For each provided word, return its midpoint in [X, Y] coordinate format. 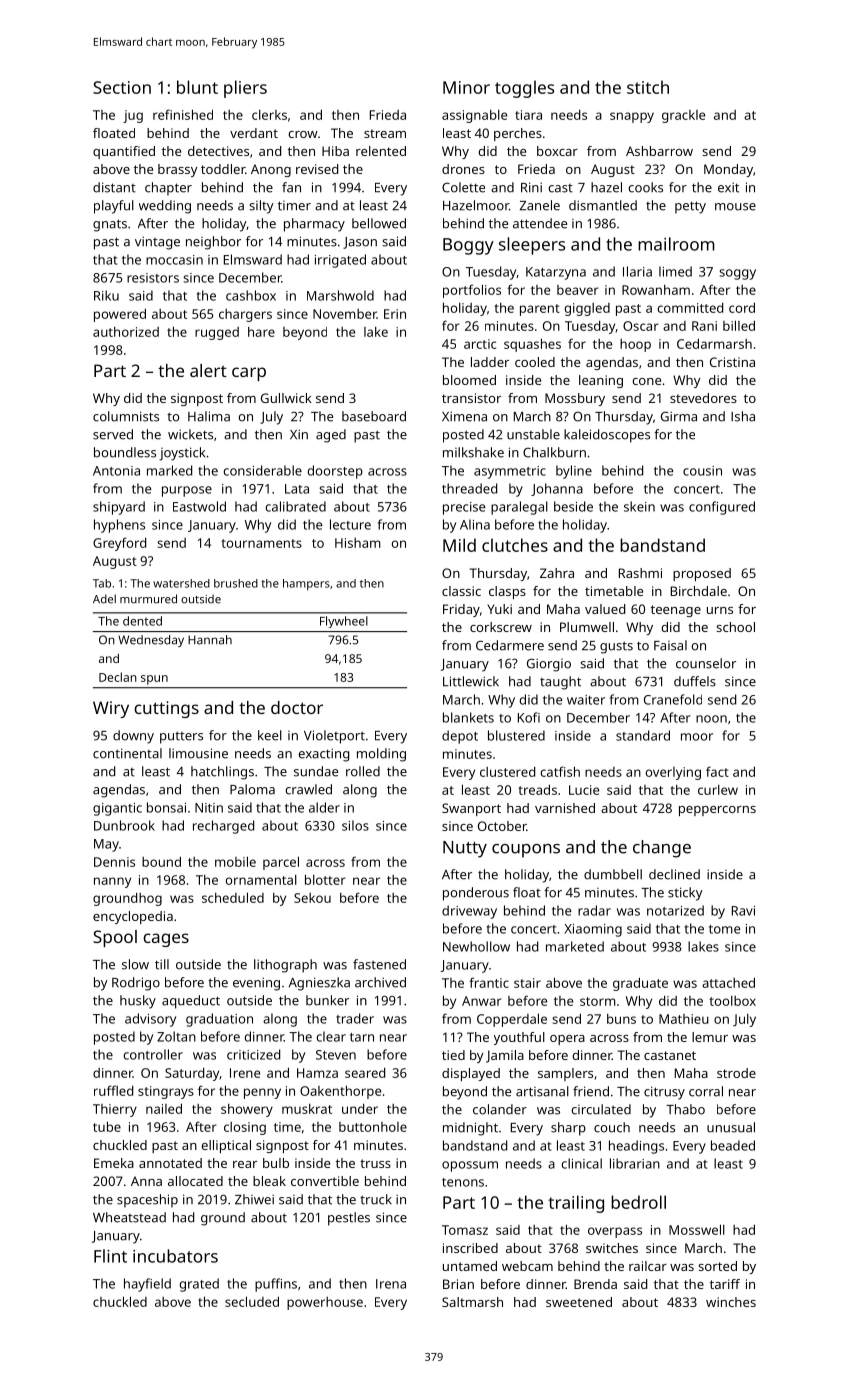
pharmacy [314, 225]
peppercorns [717, 811]
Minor [466, 87]
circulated [601, 1109]
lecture [350, 524]
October [502, 826]
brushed [236, 583]
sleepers [532, 246]
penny [262, 1093]
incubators [175, 1256]
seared [365, 1073]
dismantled [603, 205]
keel [270, 735]
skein [639, 506]
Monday [728, 170]
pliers [245, 89]
